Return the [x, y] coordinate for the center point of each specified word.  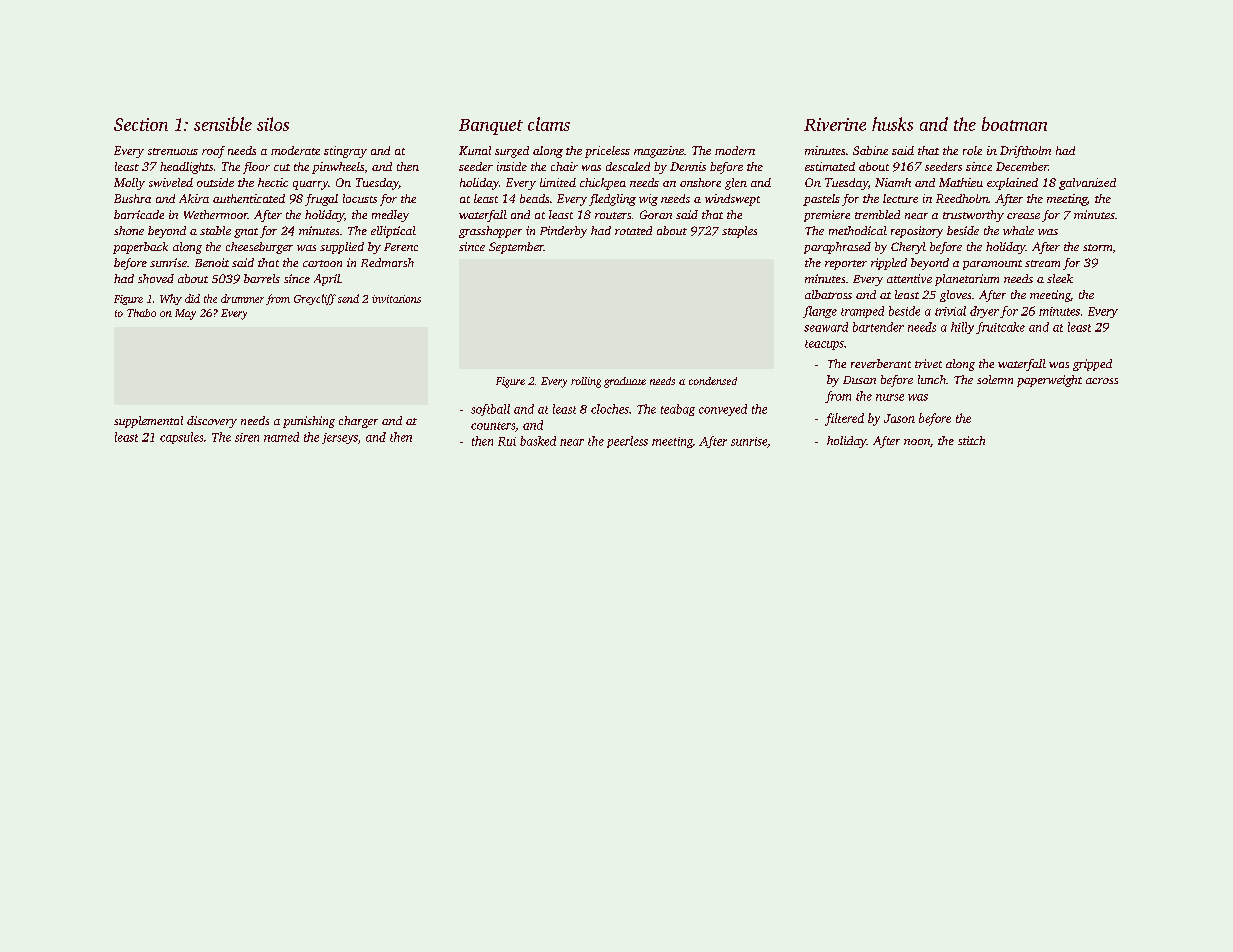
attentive [909, 278]
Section [141, 124]
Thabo [141, 313]
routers [613, 215]
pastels [821, 200]
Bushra [132, 198]
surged [512, 152]
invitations [396, 299]
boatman [1014, 124]
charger [358, 422]
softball [490, 410]
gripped [1092, 365]
